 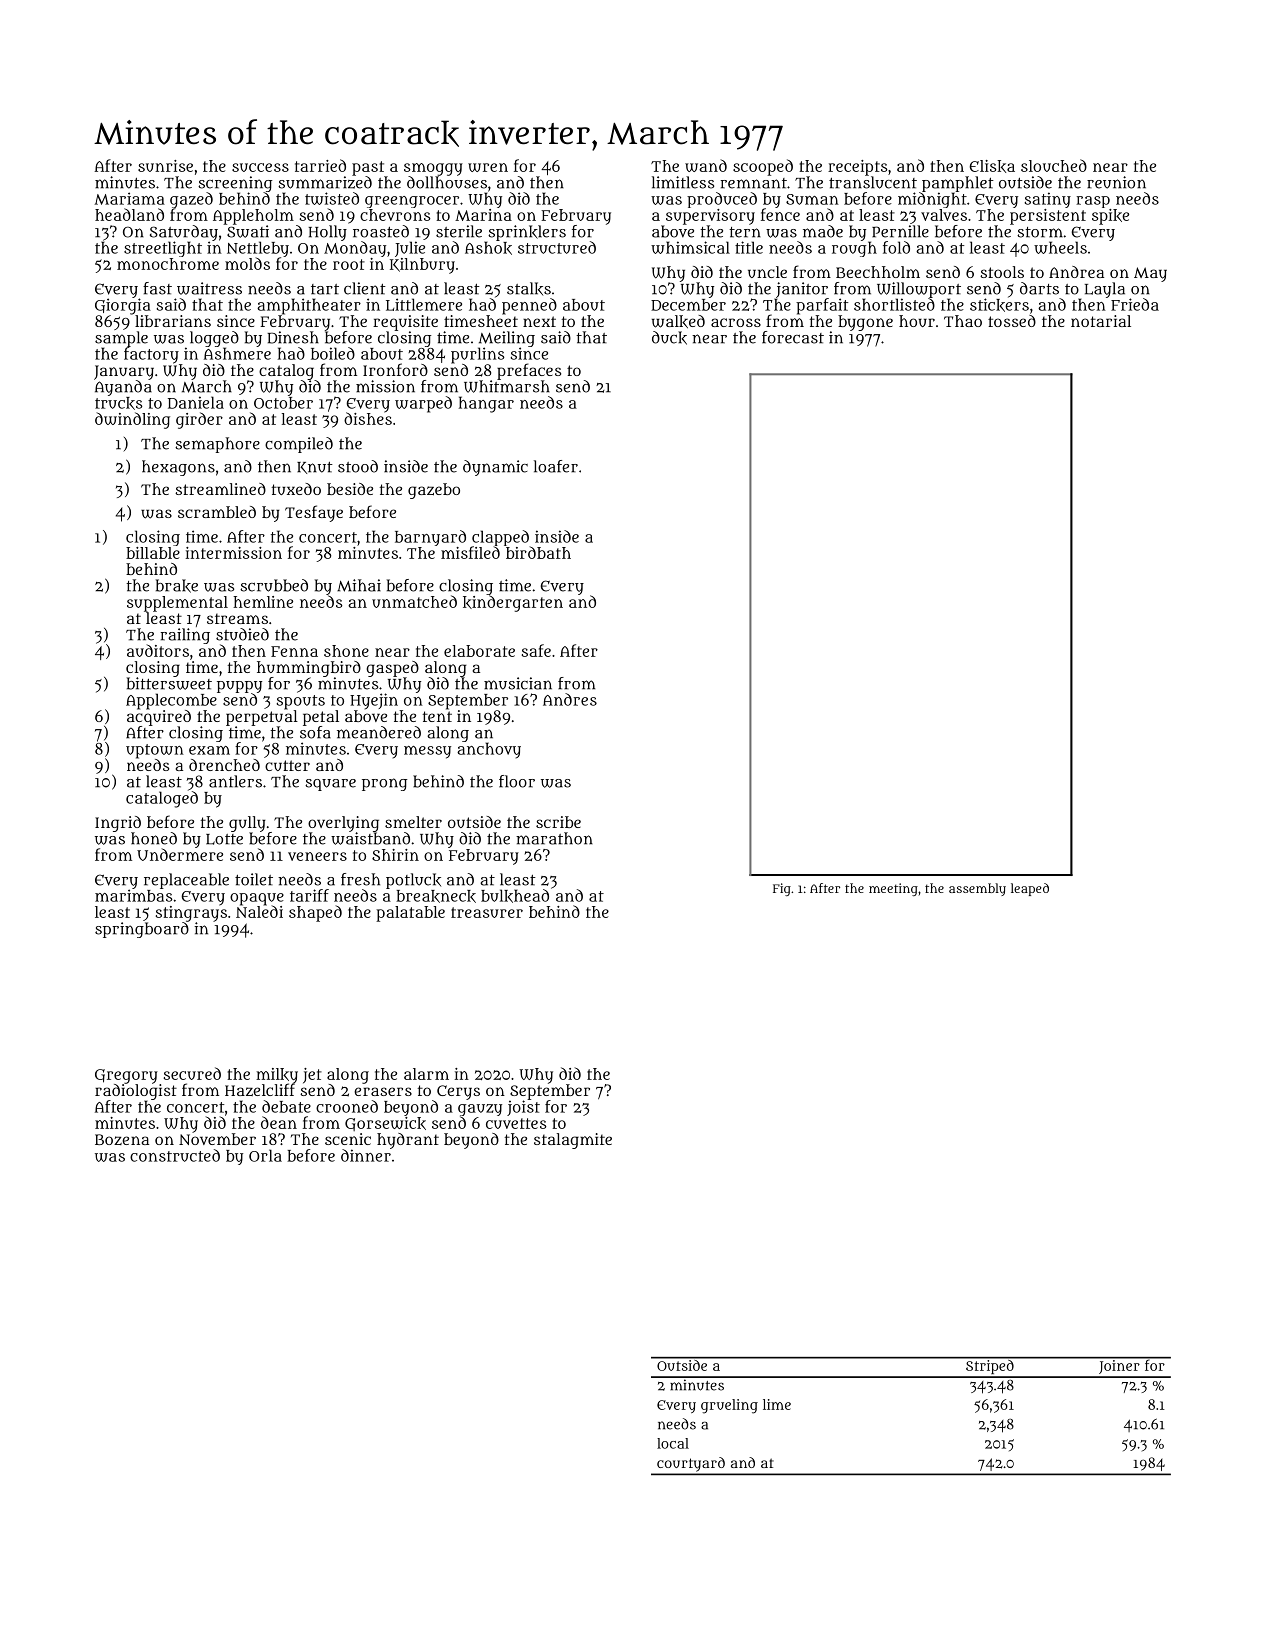 I want to click on valves, so click(x=944, y=215).
